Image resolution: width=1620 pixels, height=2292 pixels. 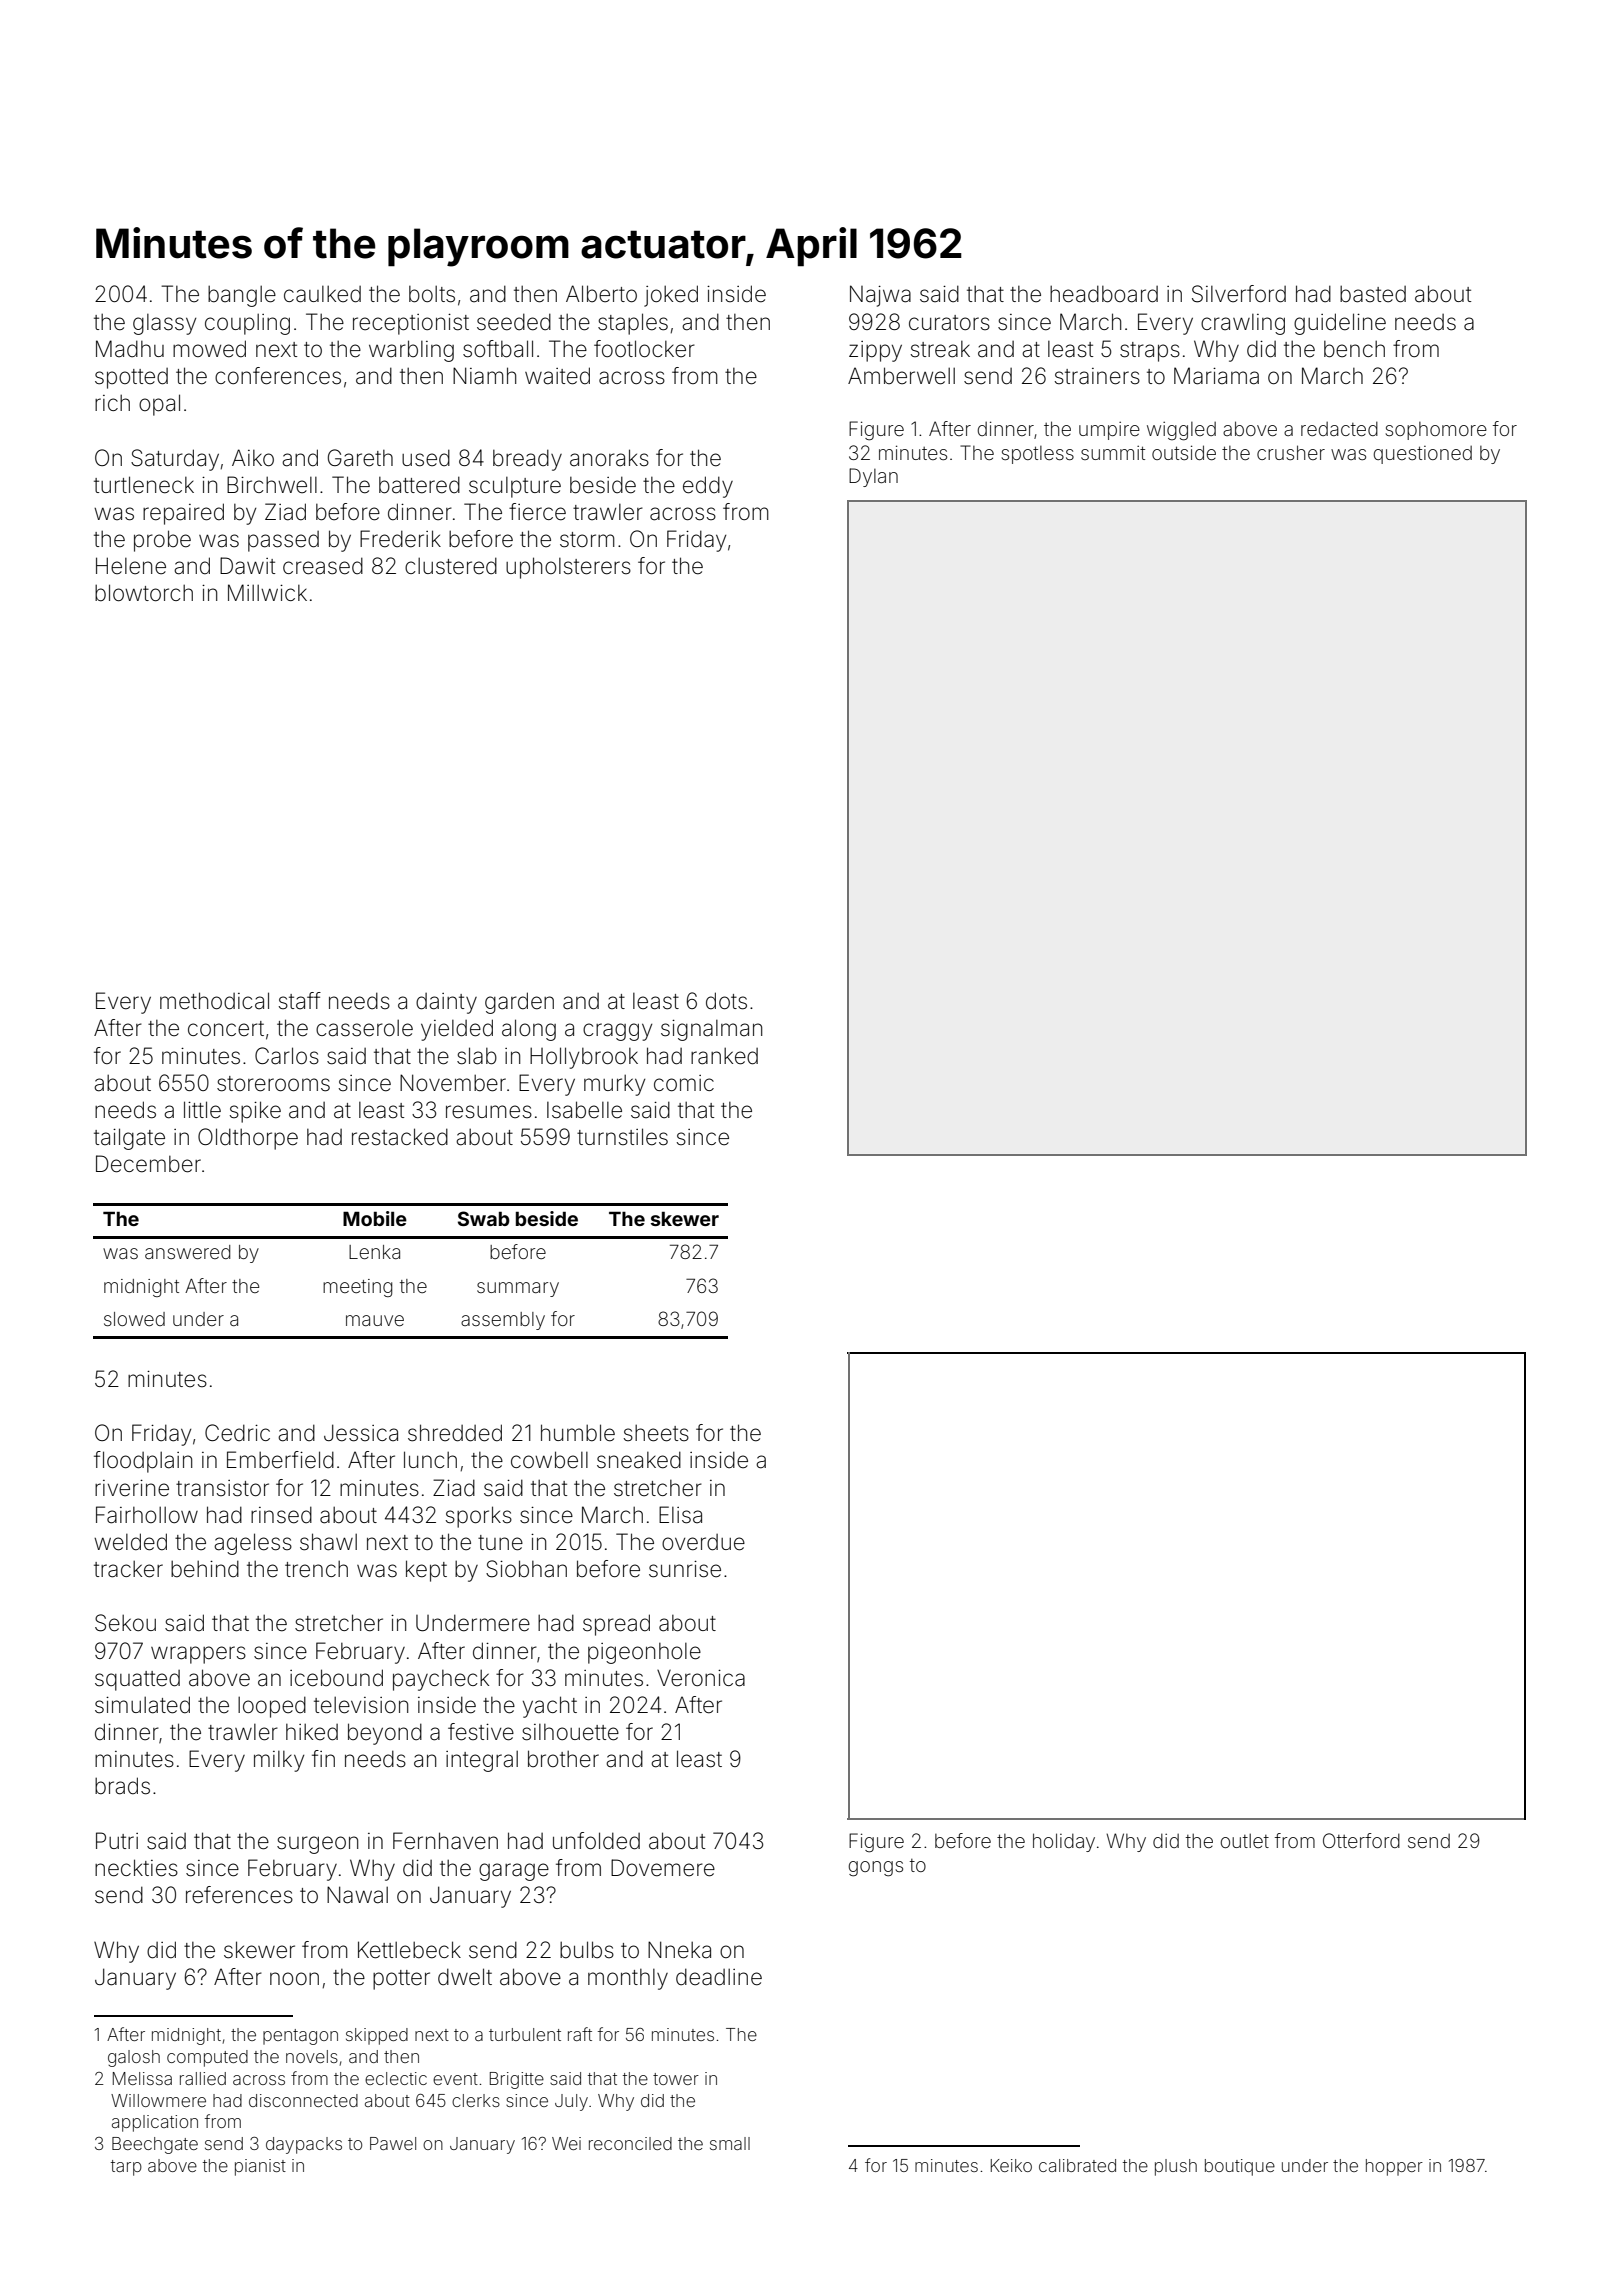 What do you see at coordinates (1394, 2167) in the screenshot?
I see `hopper` at bounding box center [1394, 2167].
